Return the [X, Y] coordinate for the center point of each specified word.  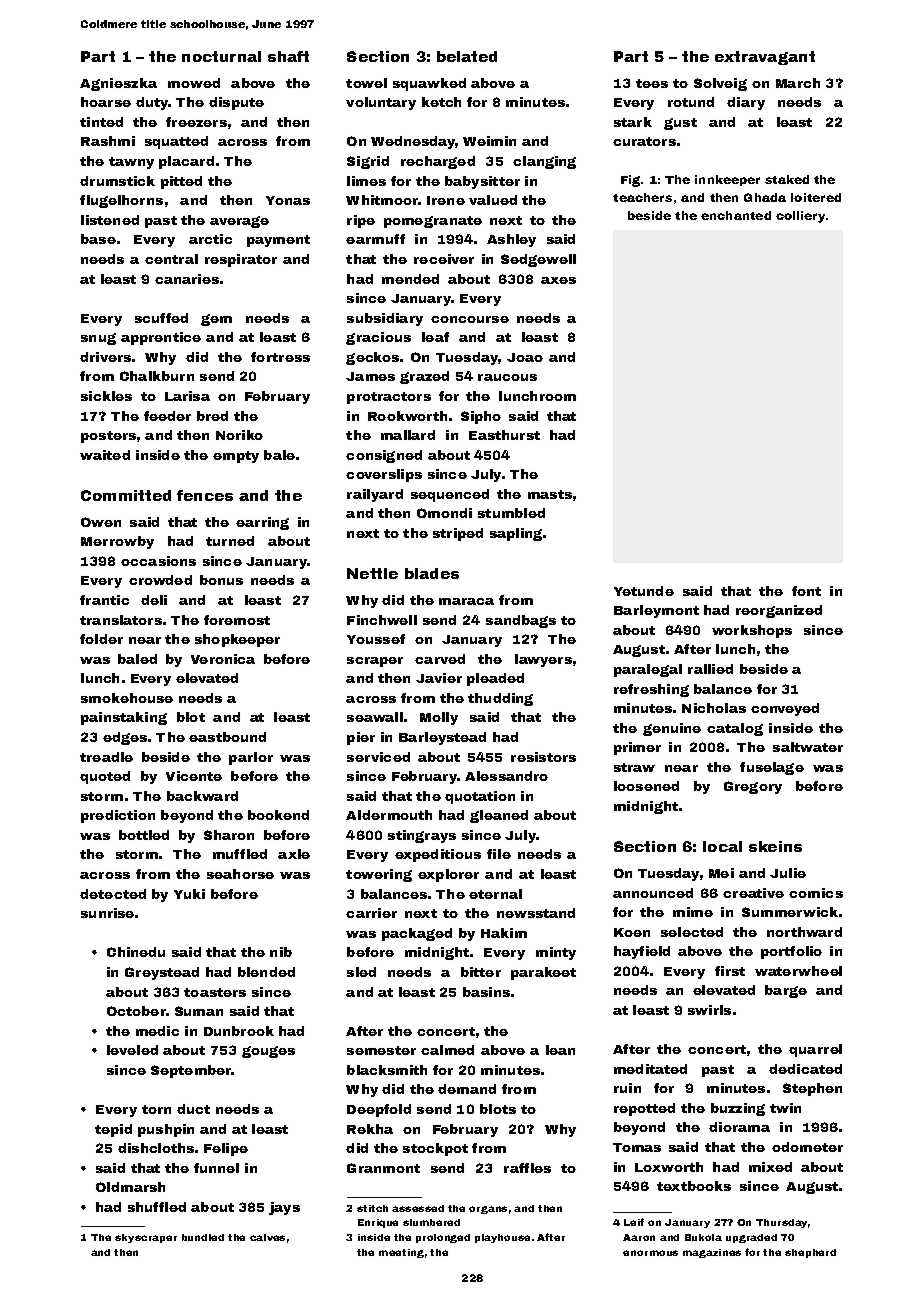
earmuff [375, 239]
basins [486, 992]
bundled [203, 1237]
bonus [221, 580]
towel [366, 83]
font [806, 591]
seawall [375, 717]
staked [787, 179]
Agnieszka [118, 84]
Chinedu [136, 952]
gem [216, 320]
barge [786, 991]
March [798, 83]
